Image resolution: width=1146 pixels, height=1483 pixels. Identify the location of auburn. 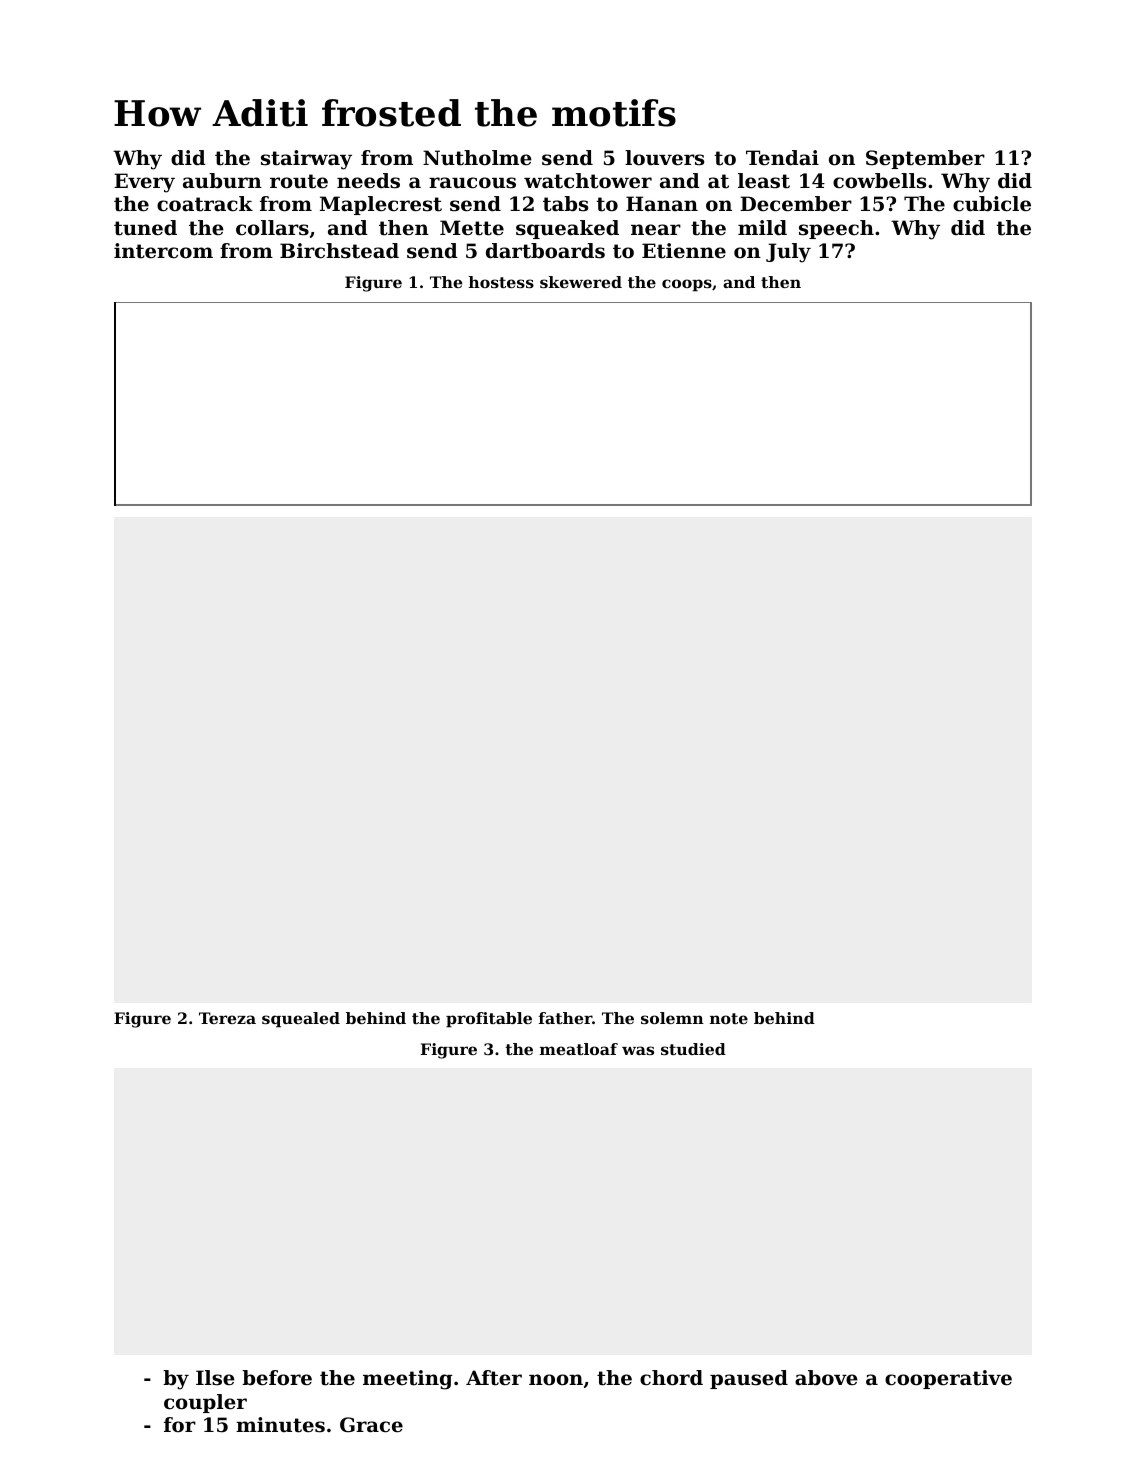
(222, 181).
